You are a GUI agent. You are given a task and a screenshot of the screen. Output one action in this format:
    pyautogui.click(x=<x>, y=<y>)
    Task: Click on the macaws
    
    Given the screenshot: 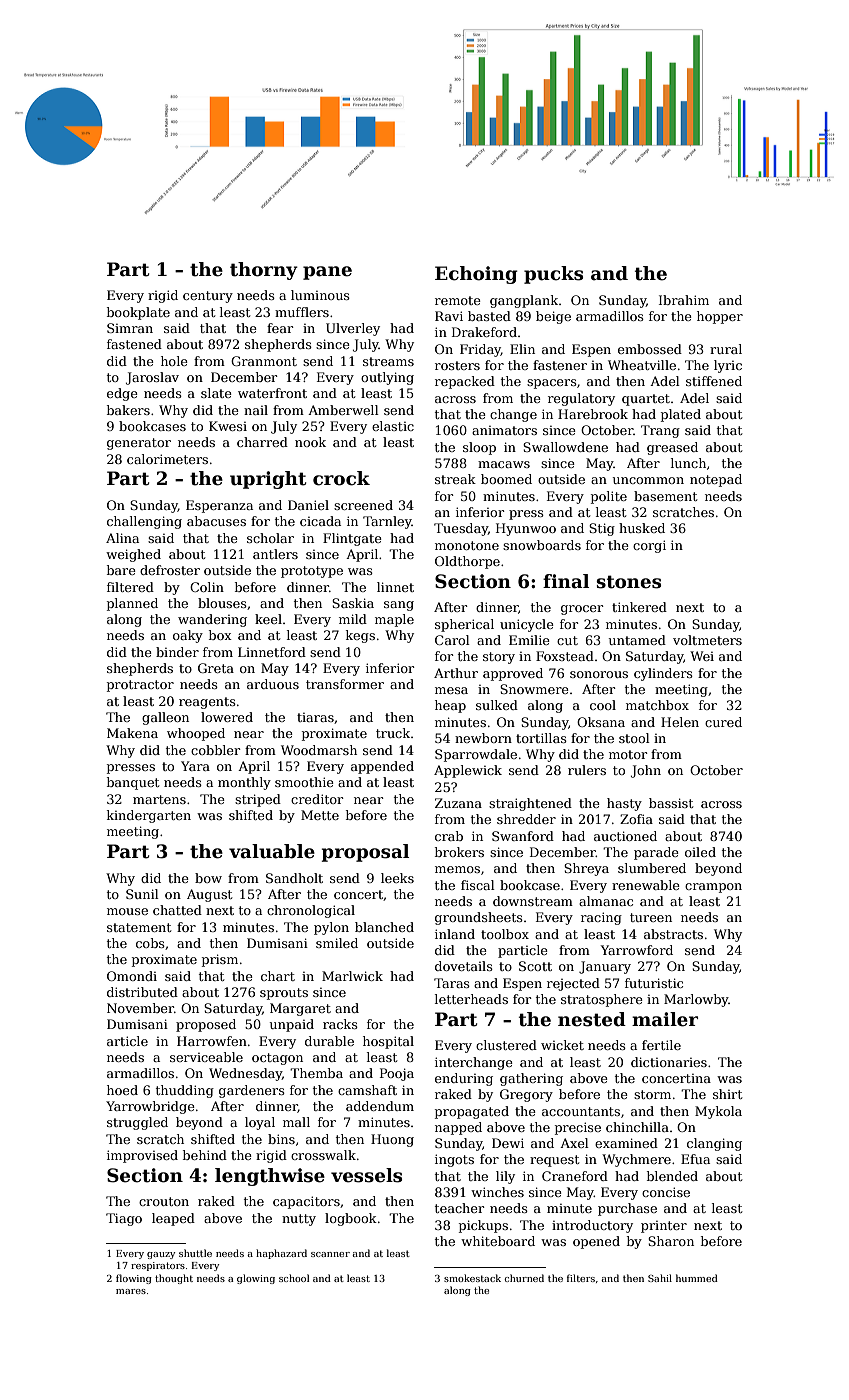 What is the action you would take?
    pyautogui.click(x=504, y=464)
